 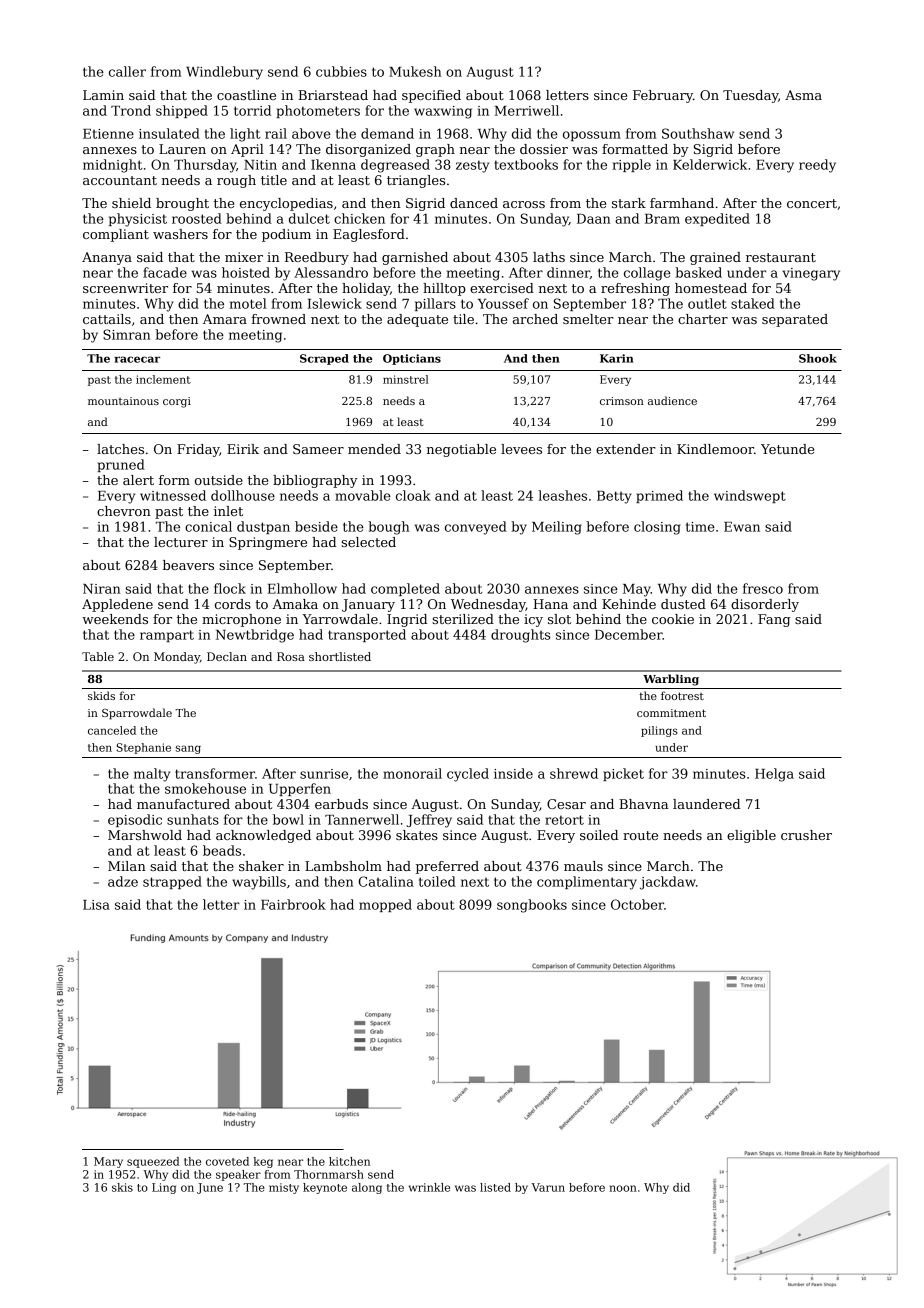 What do you see at coordinates (227, 1161) in the screenshot?
I see `coveted` at bounding box center [227, 1161].
